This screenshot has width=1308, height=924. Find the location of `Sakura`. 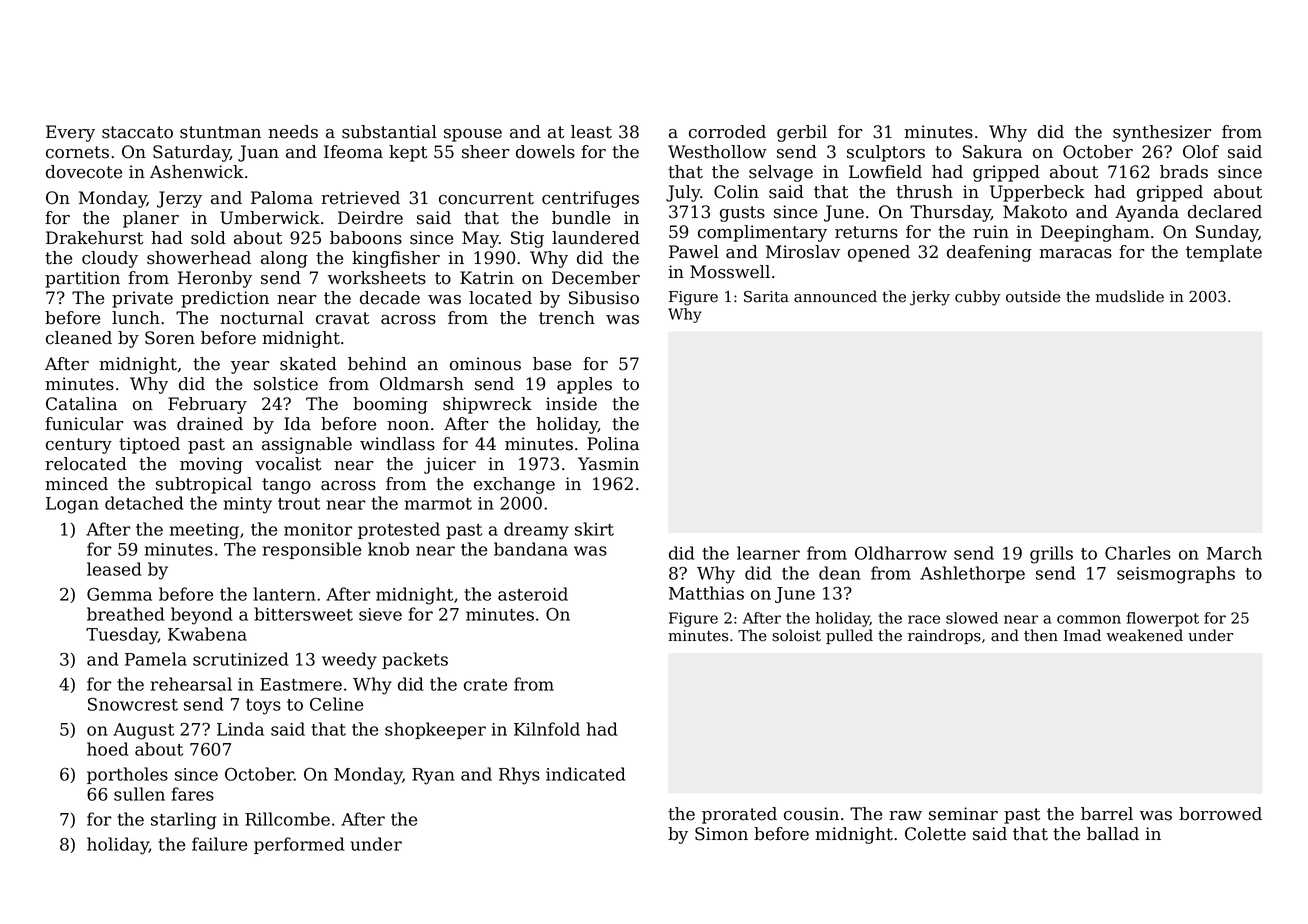

Sakura is located at coordinates (992, 152).
